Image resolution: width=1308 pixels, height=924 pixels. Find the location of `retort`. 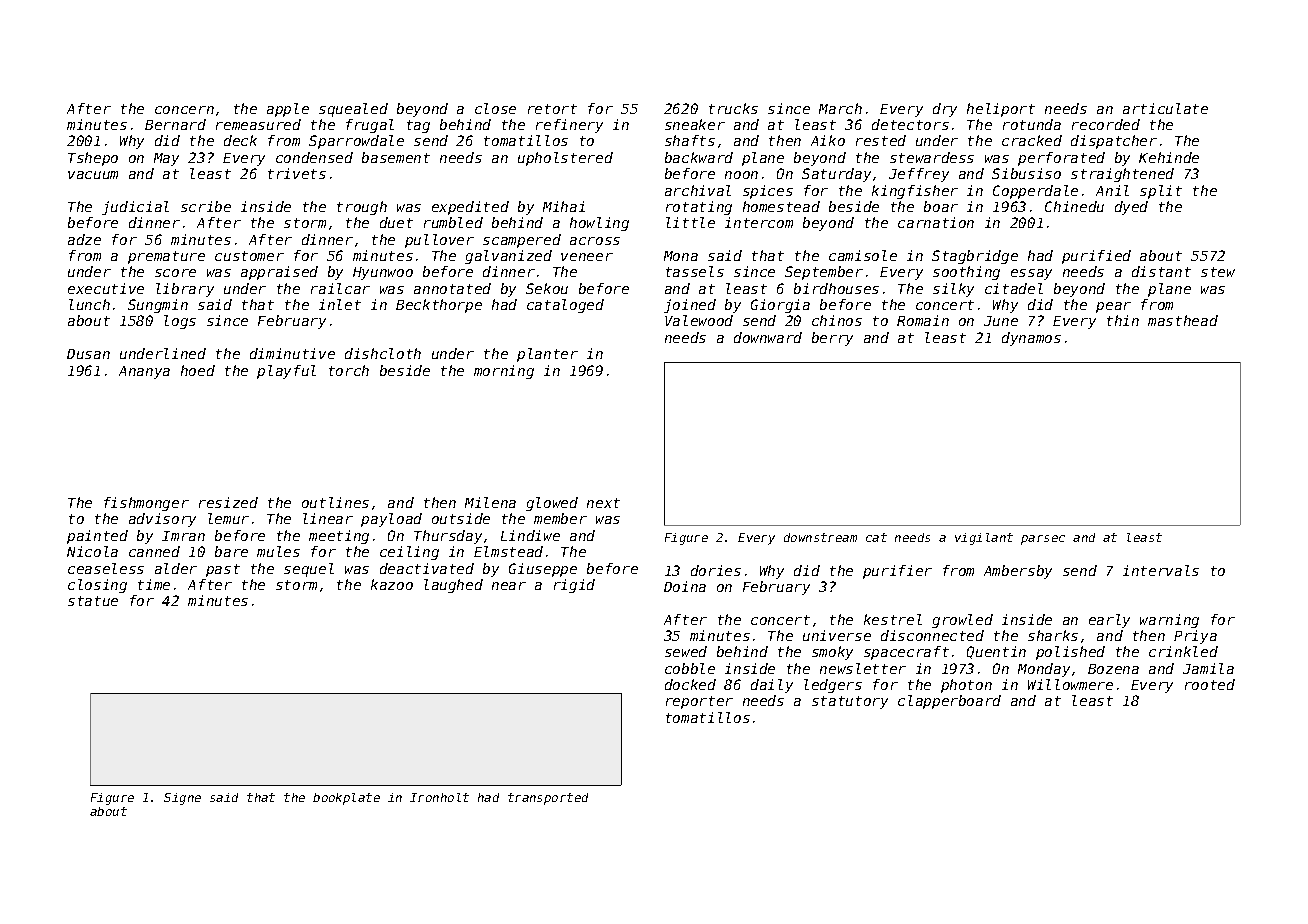

retort is located at coordinates (552, 109).
